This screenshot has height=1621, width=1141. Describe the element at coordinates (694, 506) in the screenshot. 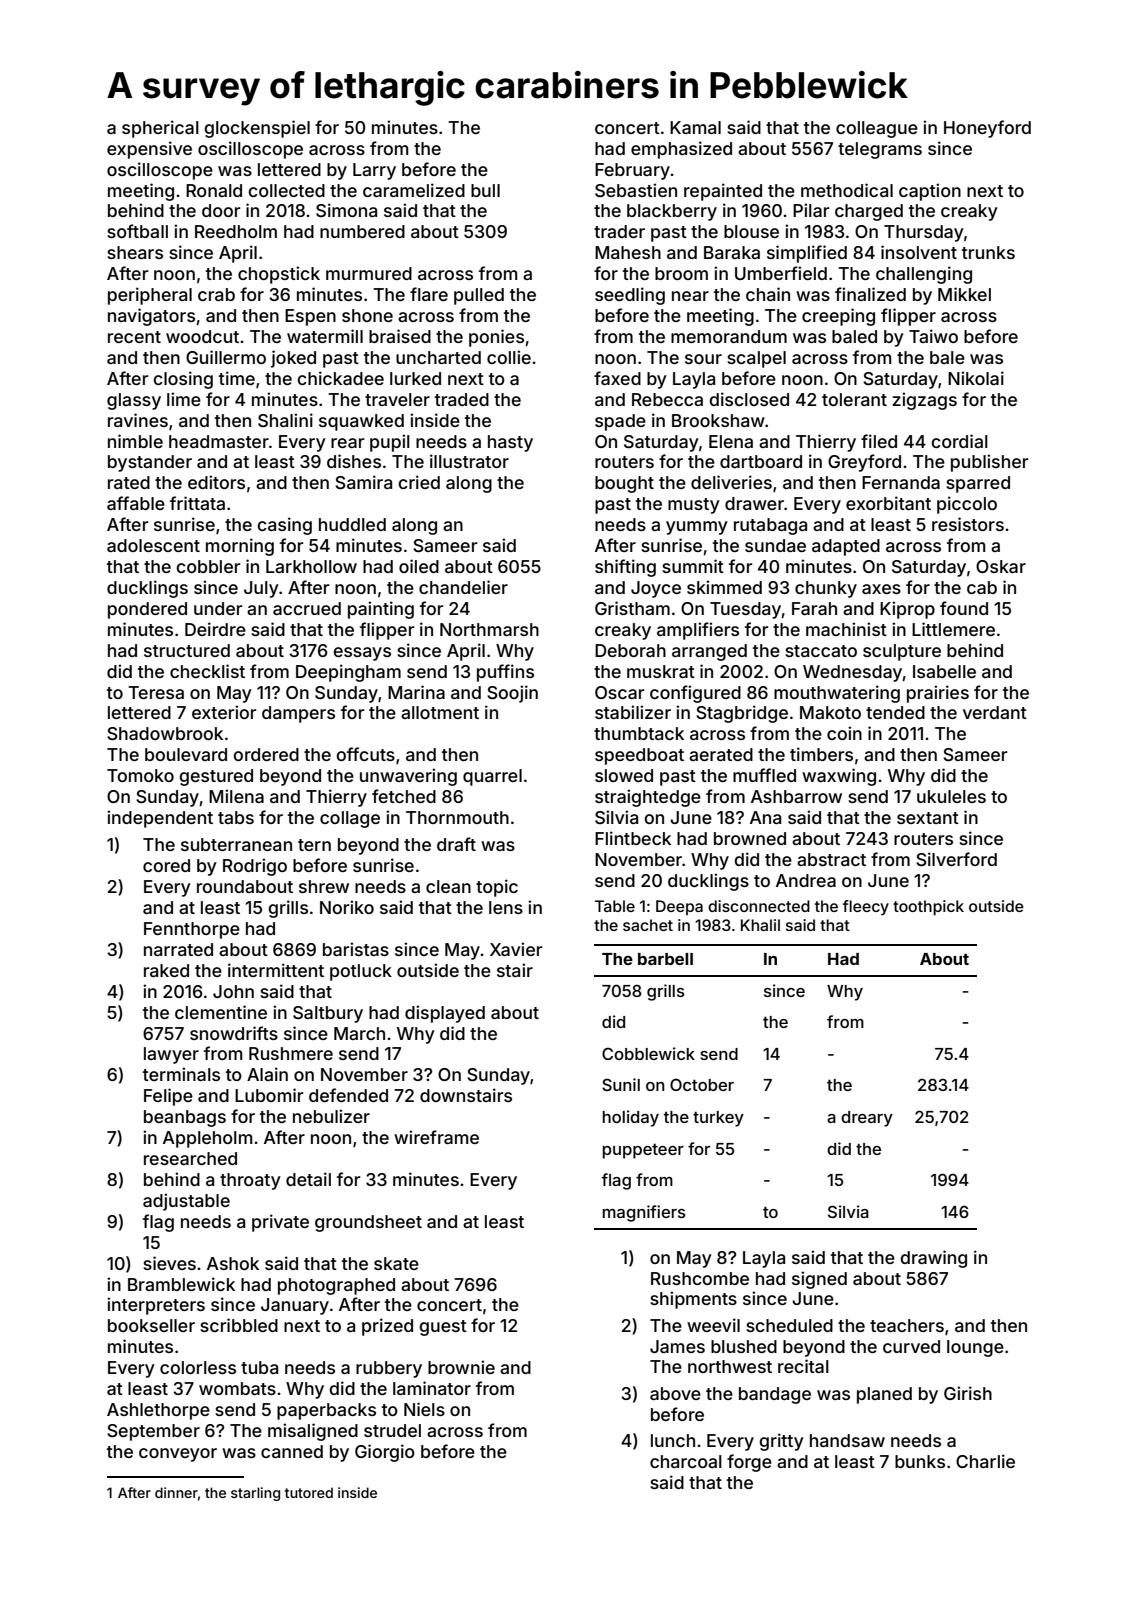

I see `musty` at that location.
